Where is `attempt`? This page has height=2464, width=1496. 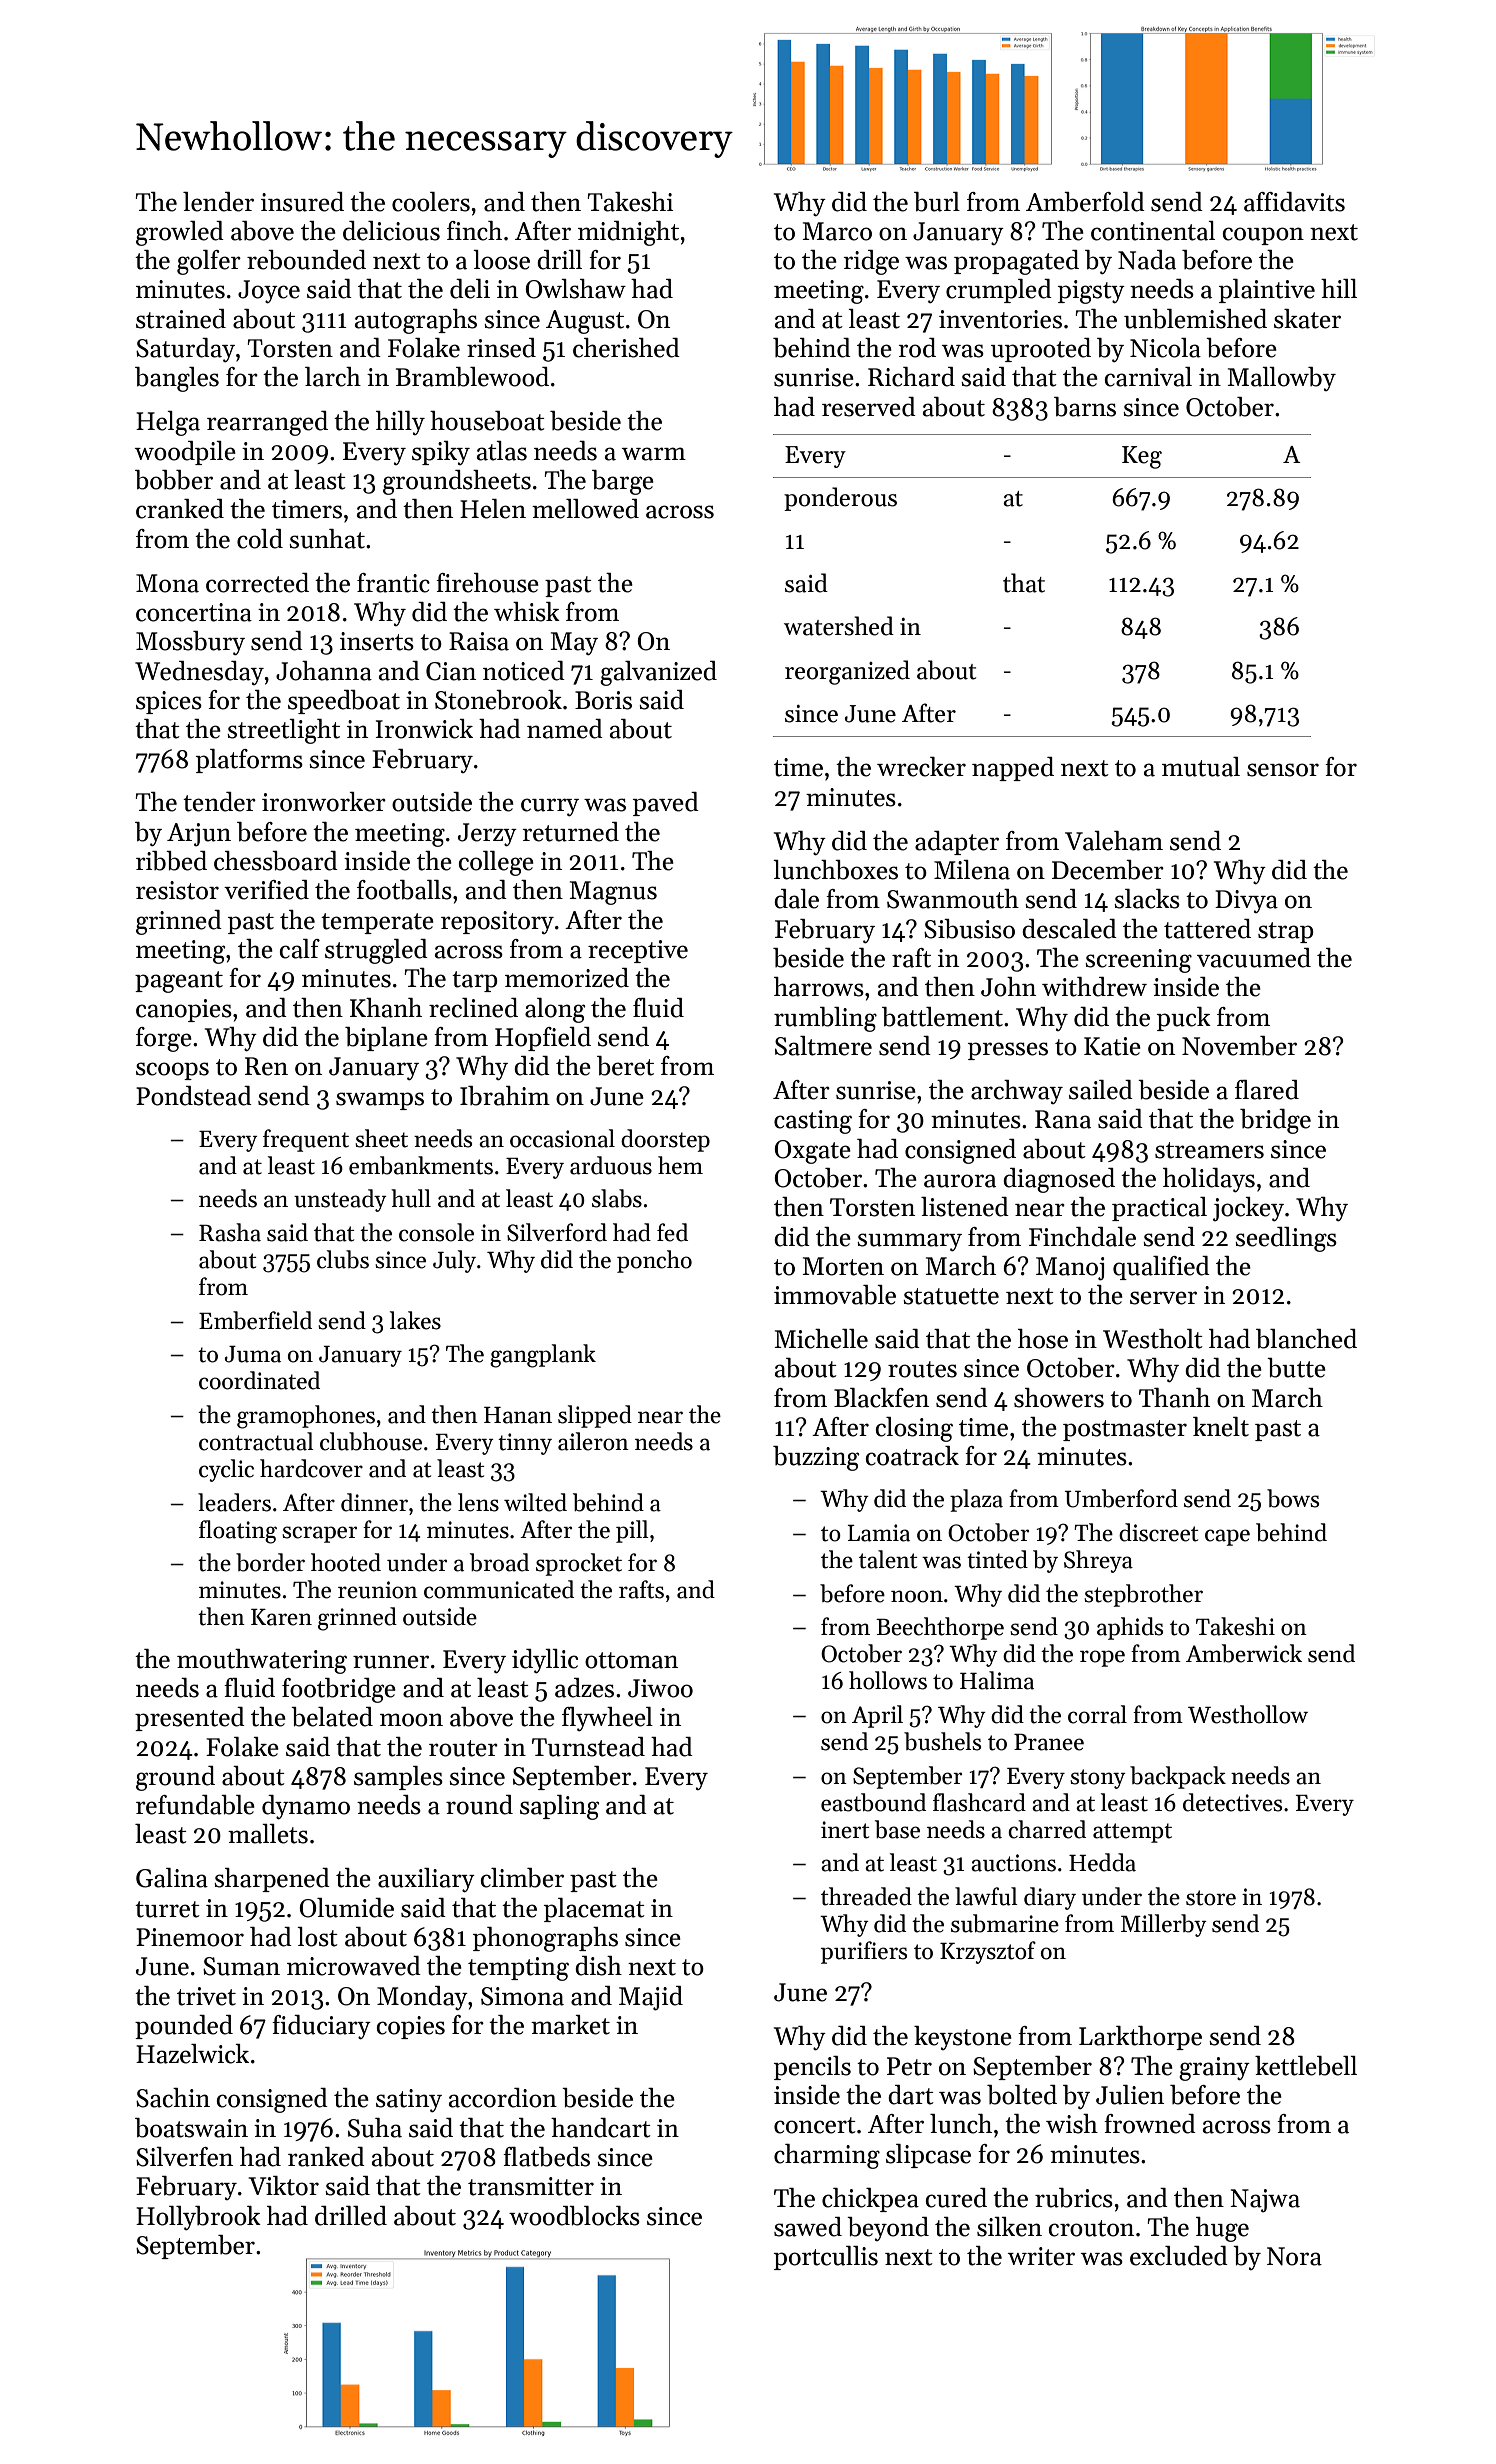 attempt is located at coordinates (1132, 1833).
